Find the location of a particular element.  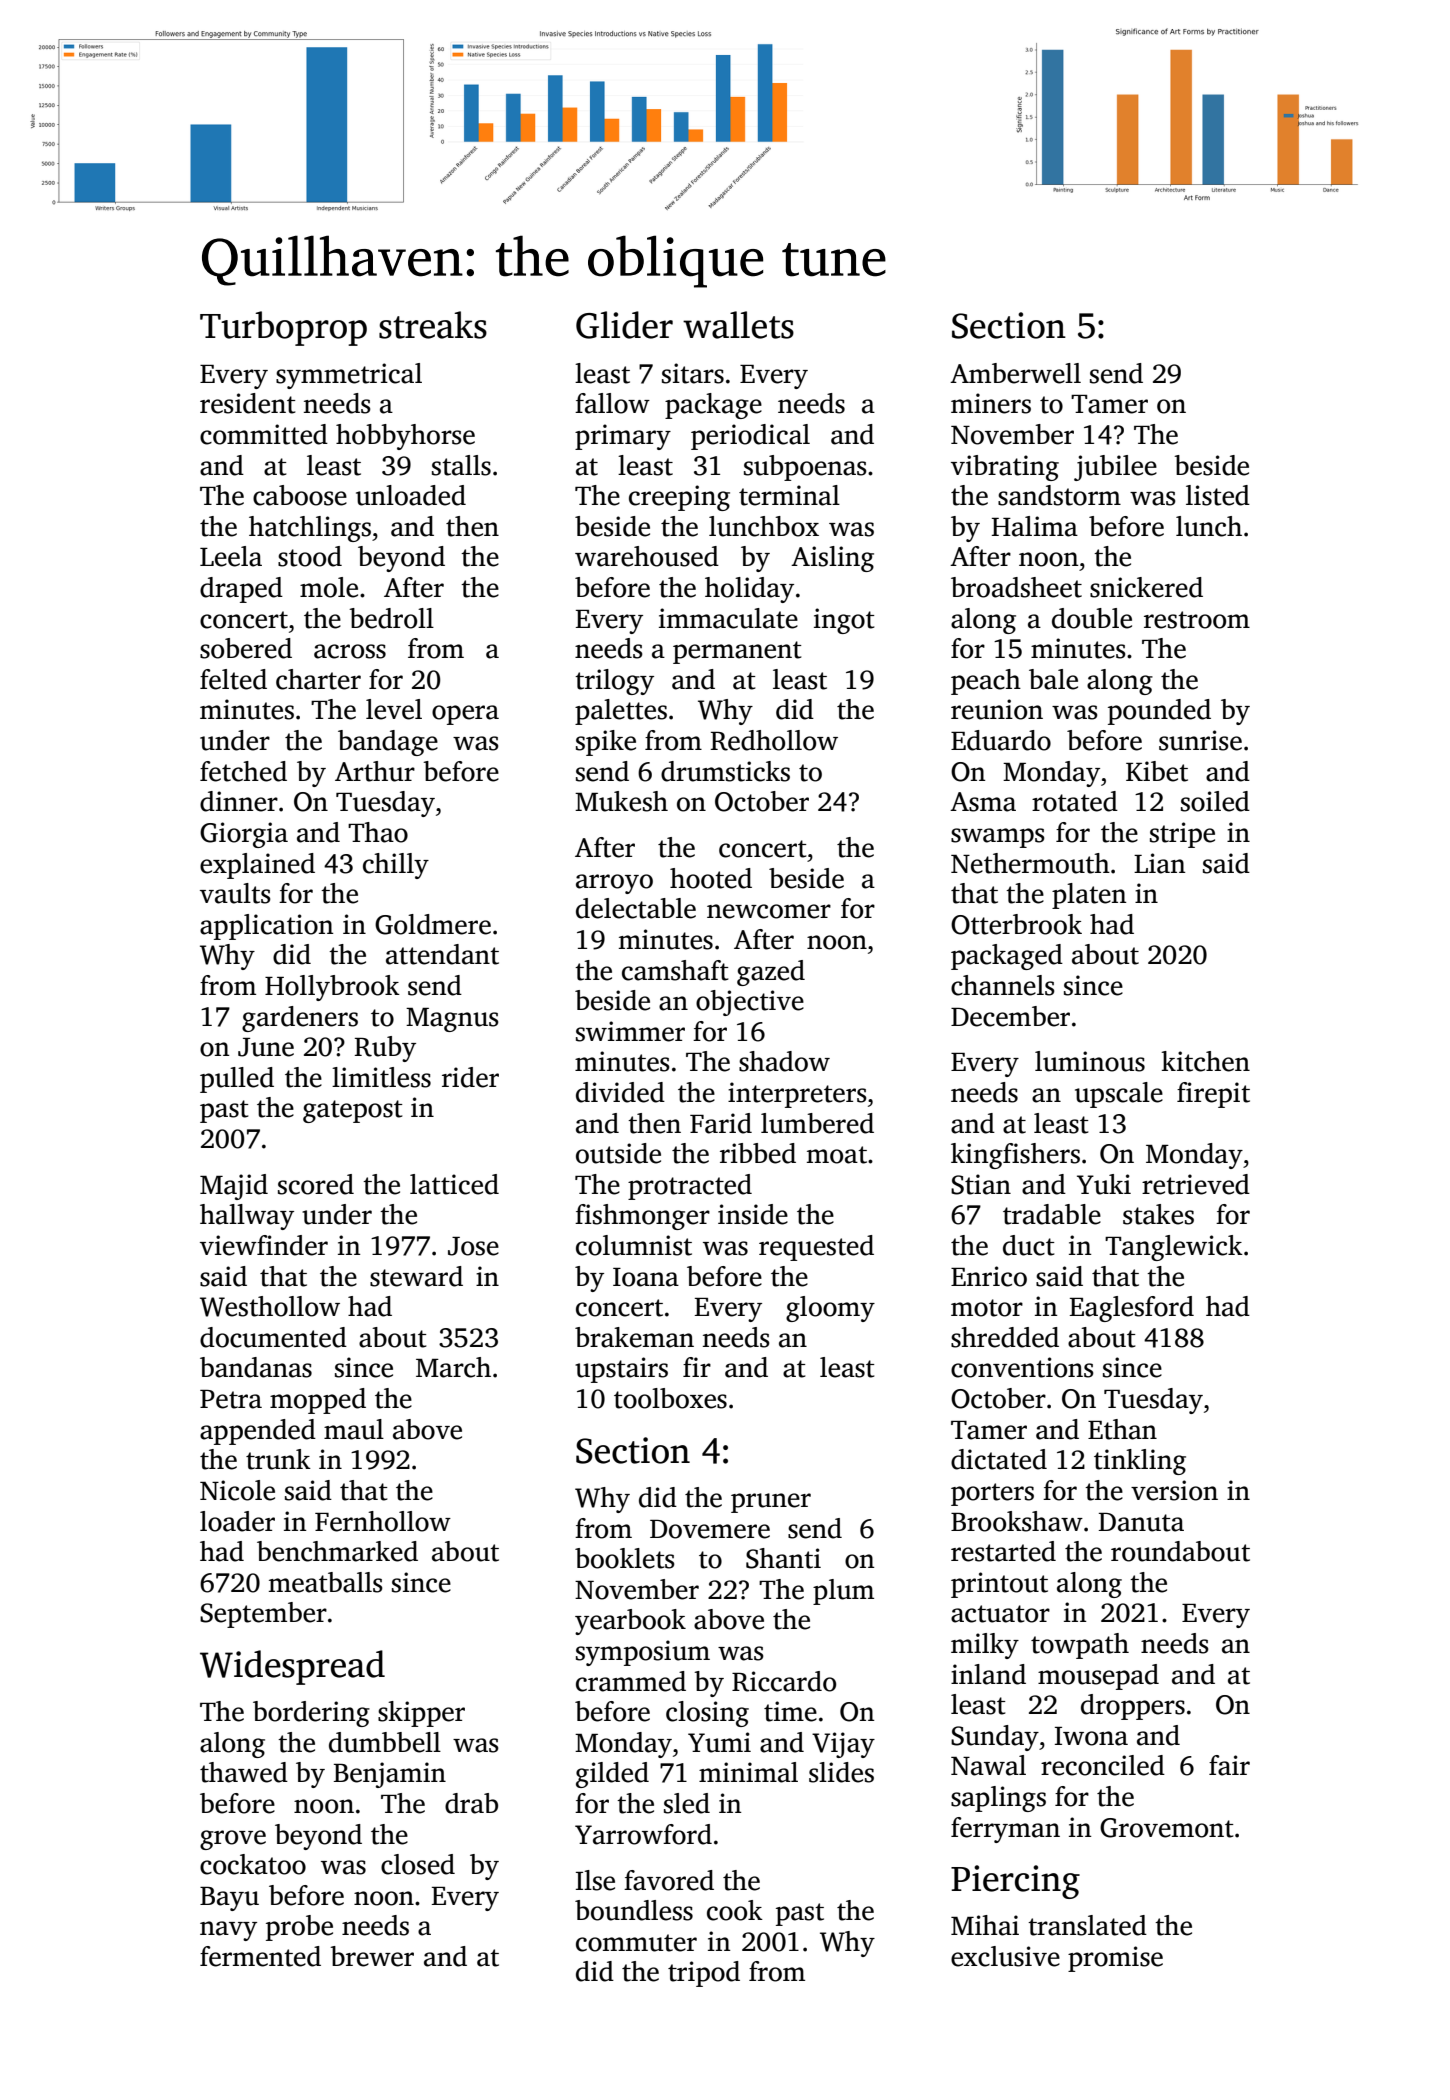

Turboprop is located at coordinates (283, 328).
